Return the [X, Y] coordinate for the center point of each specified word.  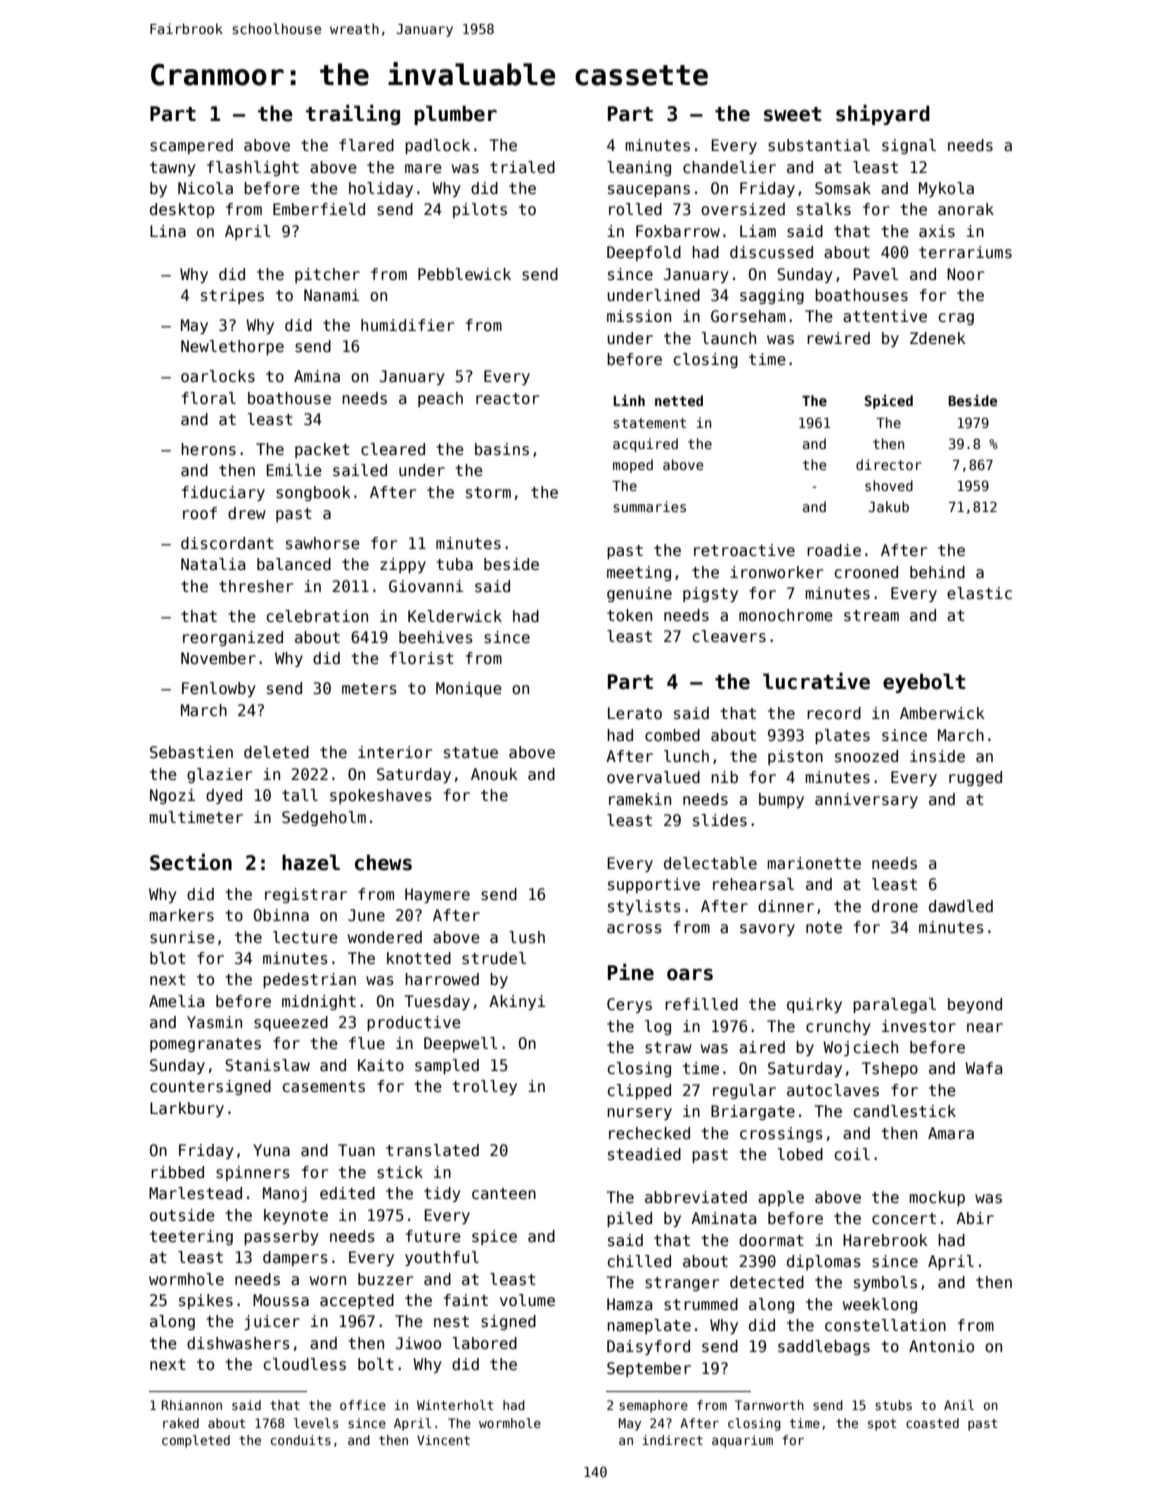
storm [488, 492]
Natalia [213, 564]
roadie [834, 550]
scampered [191, 146]
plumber [455, 115]
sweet [792, 114]
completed [196, 1441]
